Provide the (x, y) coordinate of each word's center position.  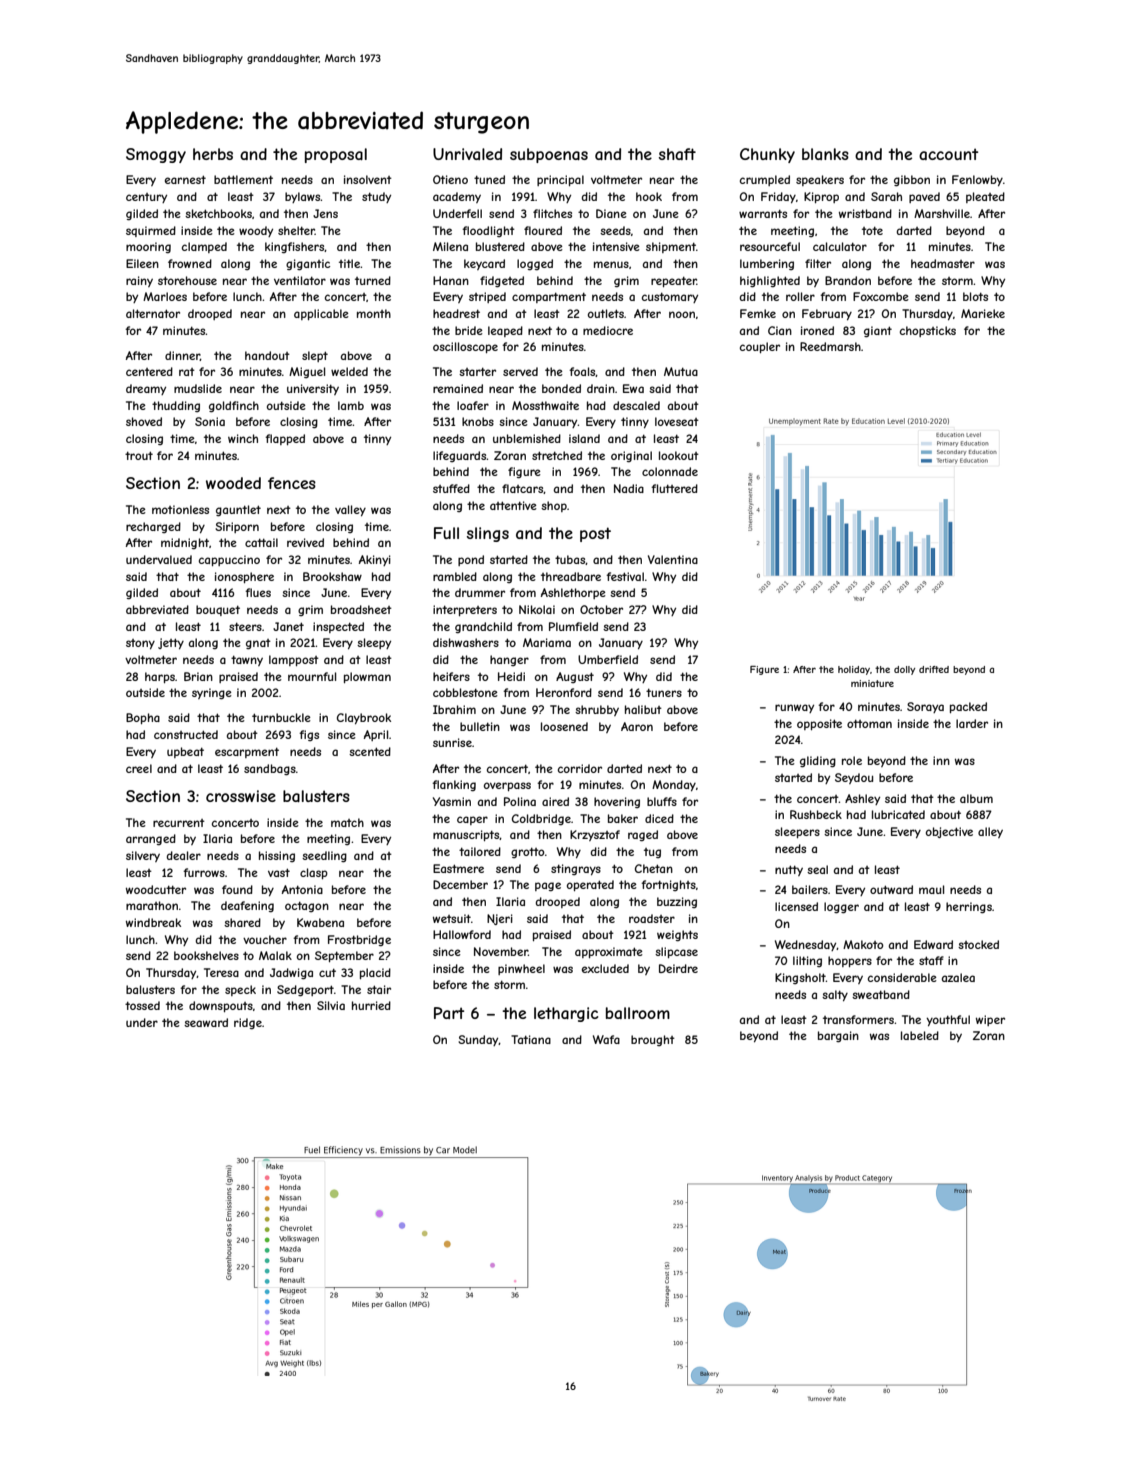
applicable (321, 314)
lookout (679, 455)
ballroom (638, 1013)
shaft (677, 154)
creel (139, 768)
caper (472, 820)
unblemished (527, 438)
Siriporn (237, 527)
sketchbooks (218, 213)
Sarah (886, 196)
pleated (985, 197)
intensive (616, 246)
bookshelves (206, 955)
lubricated (898, 814)
